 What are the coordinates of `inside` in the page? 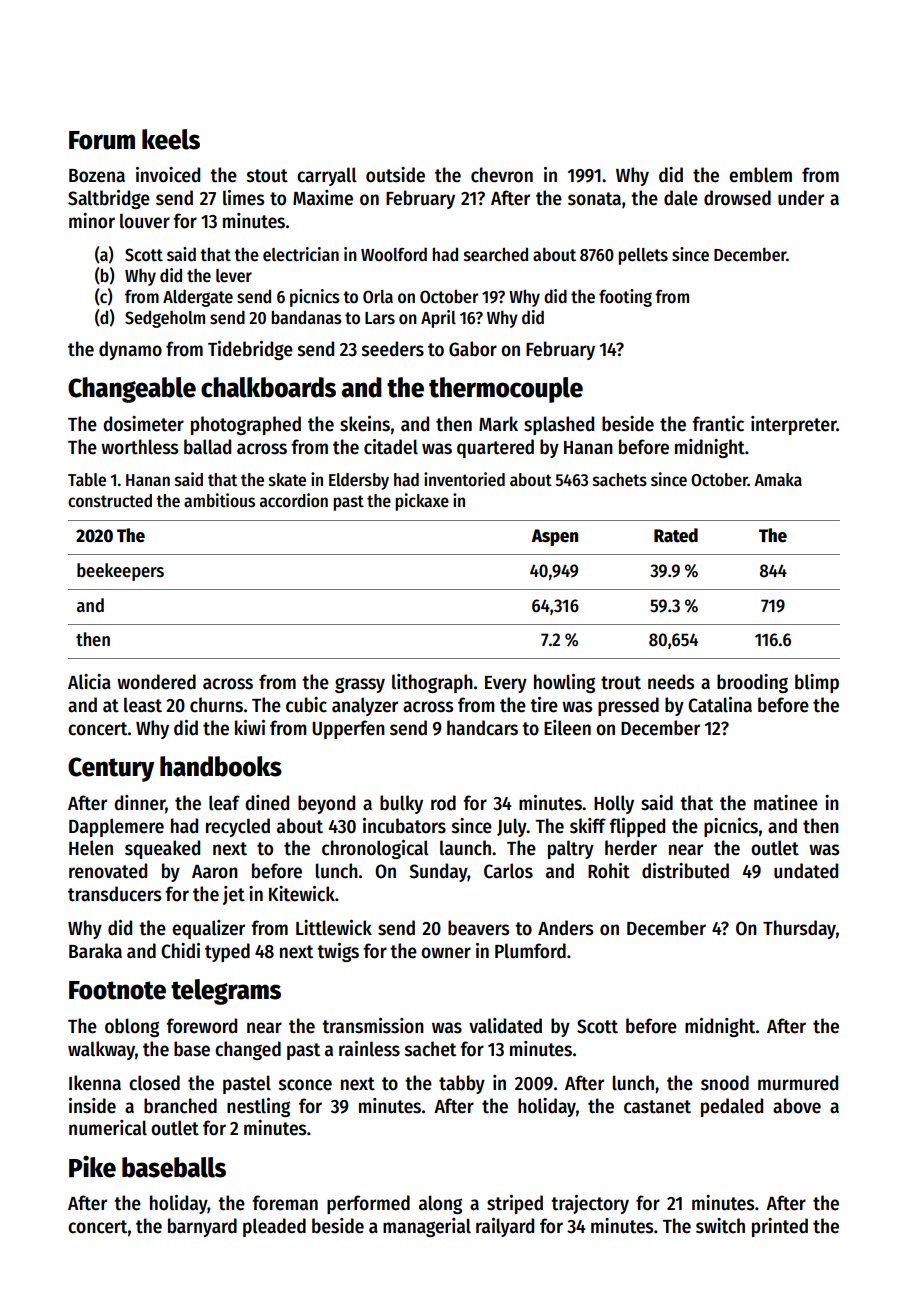 It's located at (92, 1106).
